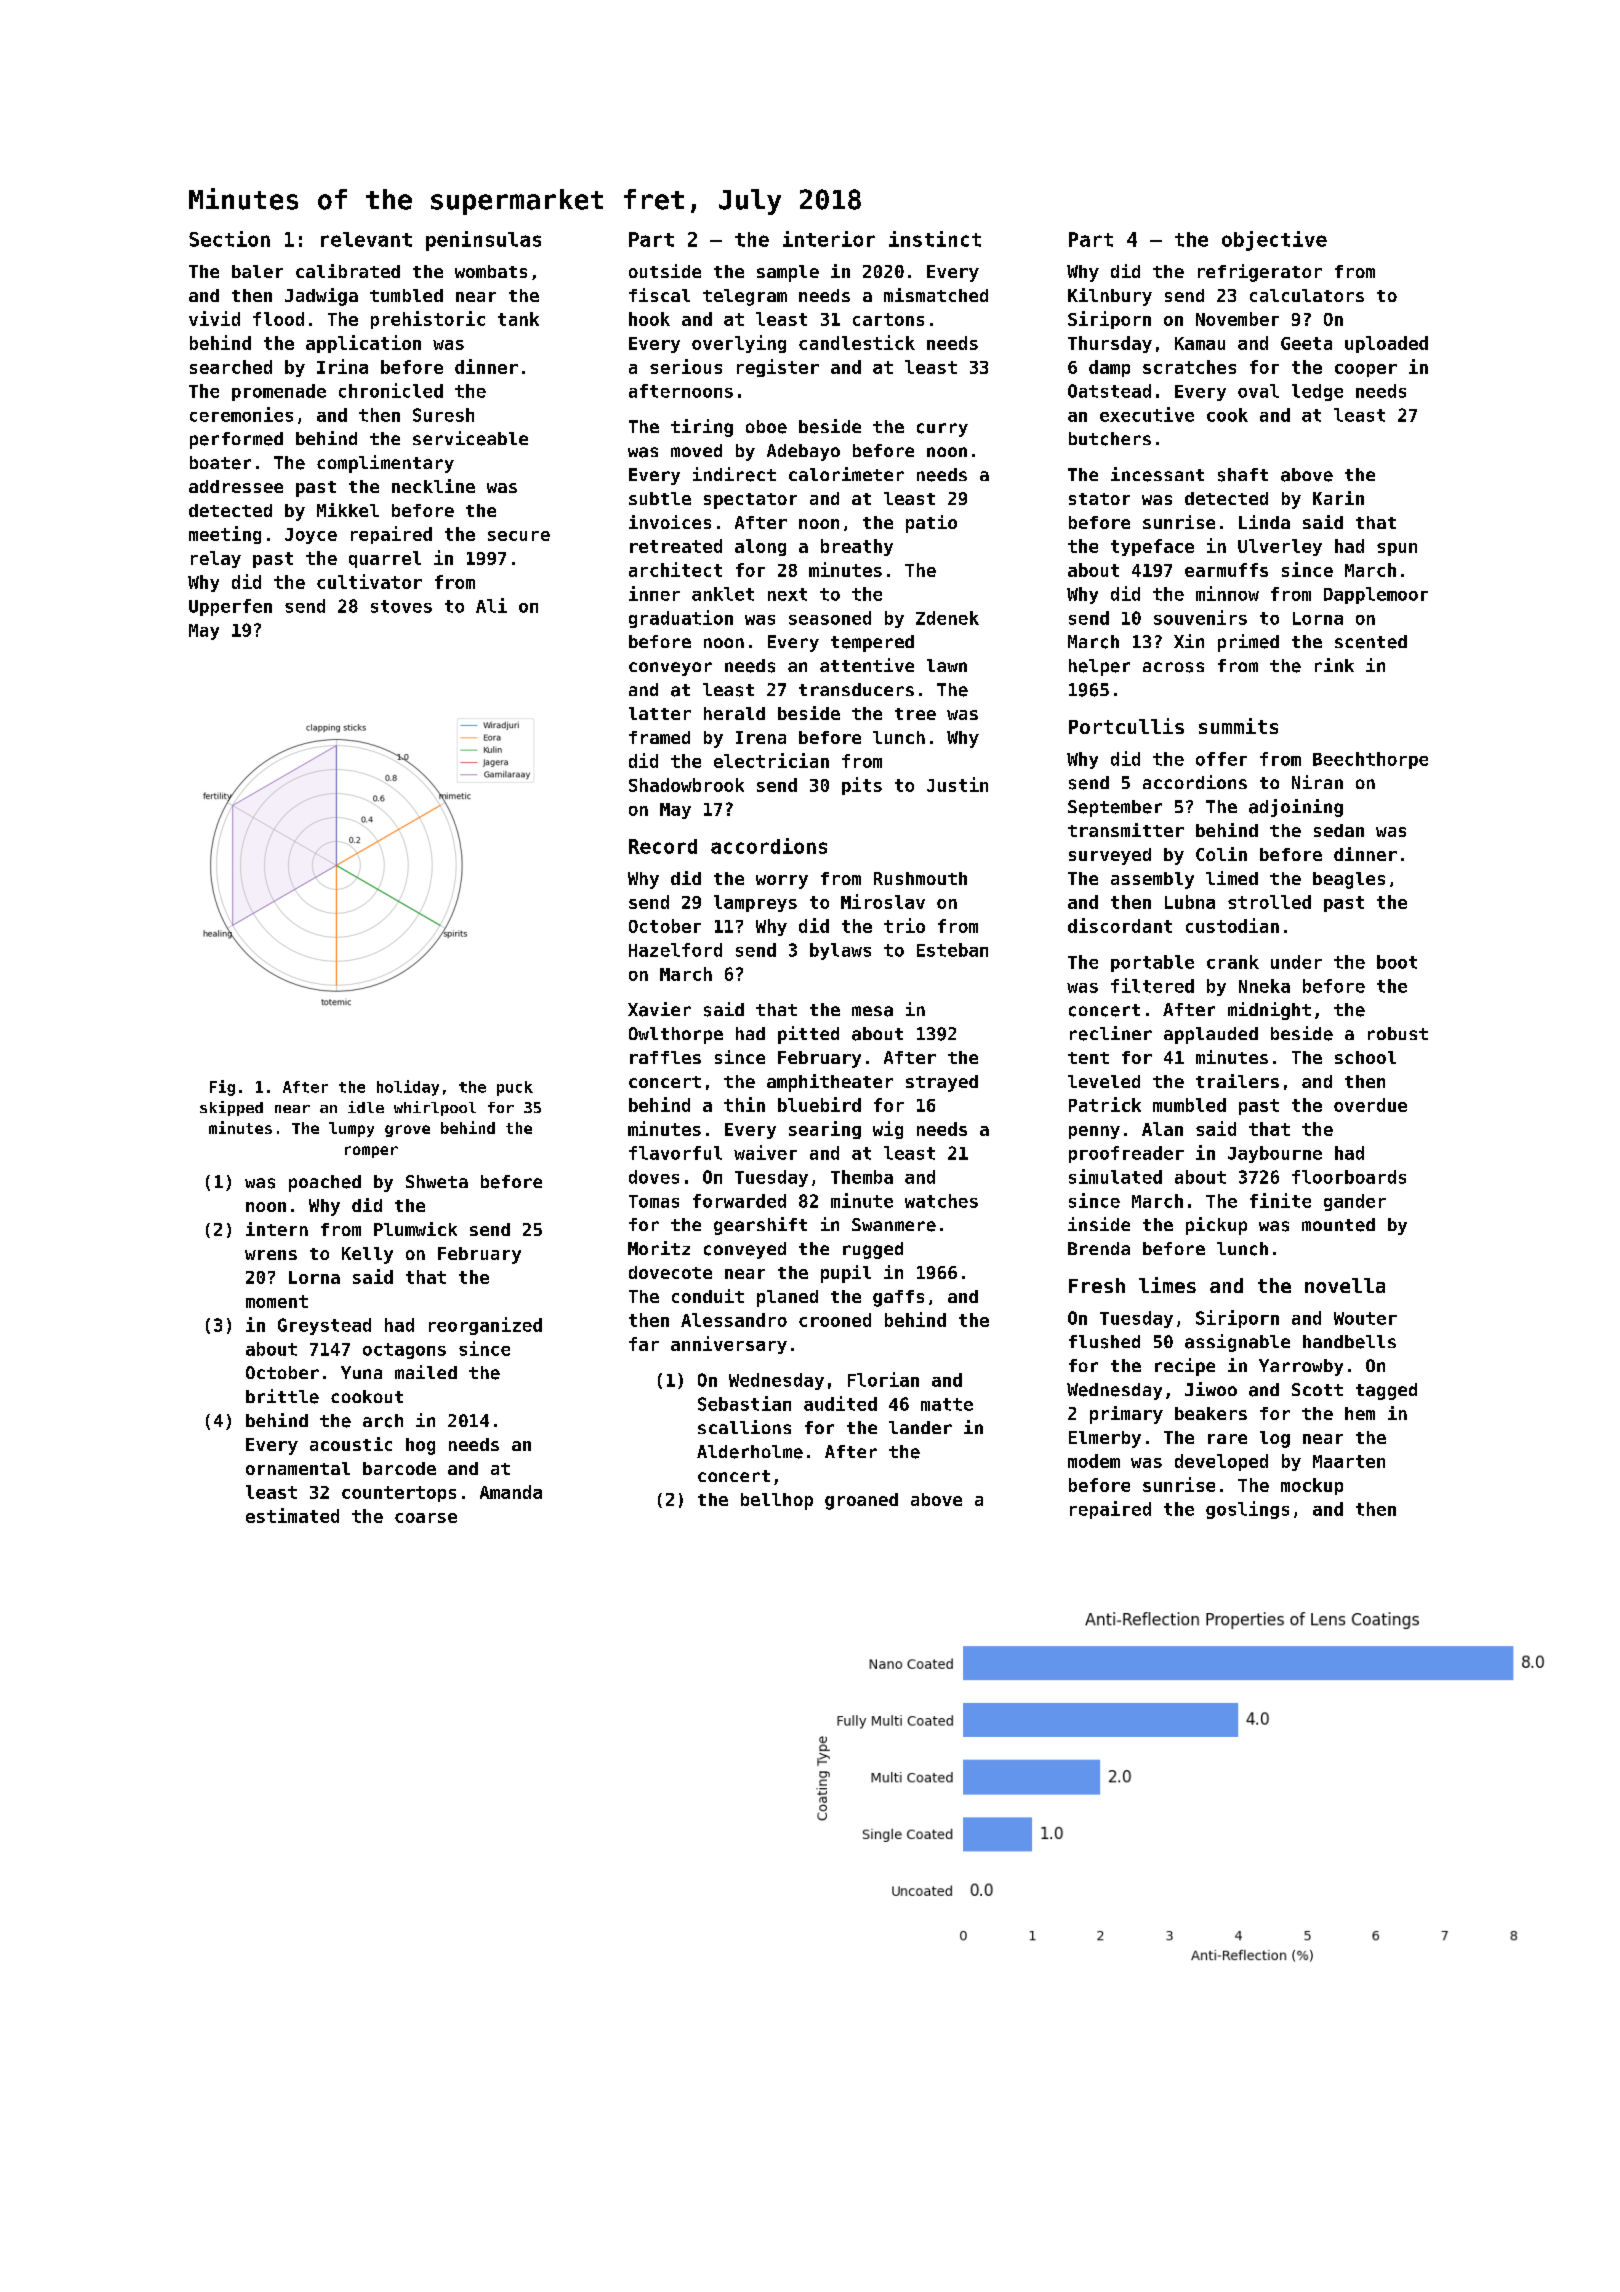 This document has width=1620, height=2292. I want to click on chronicled, so click(391, 390).
